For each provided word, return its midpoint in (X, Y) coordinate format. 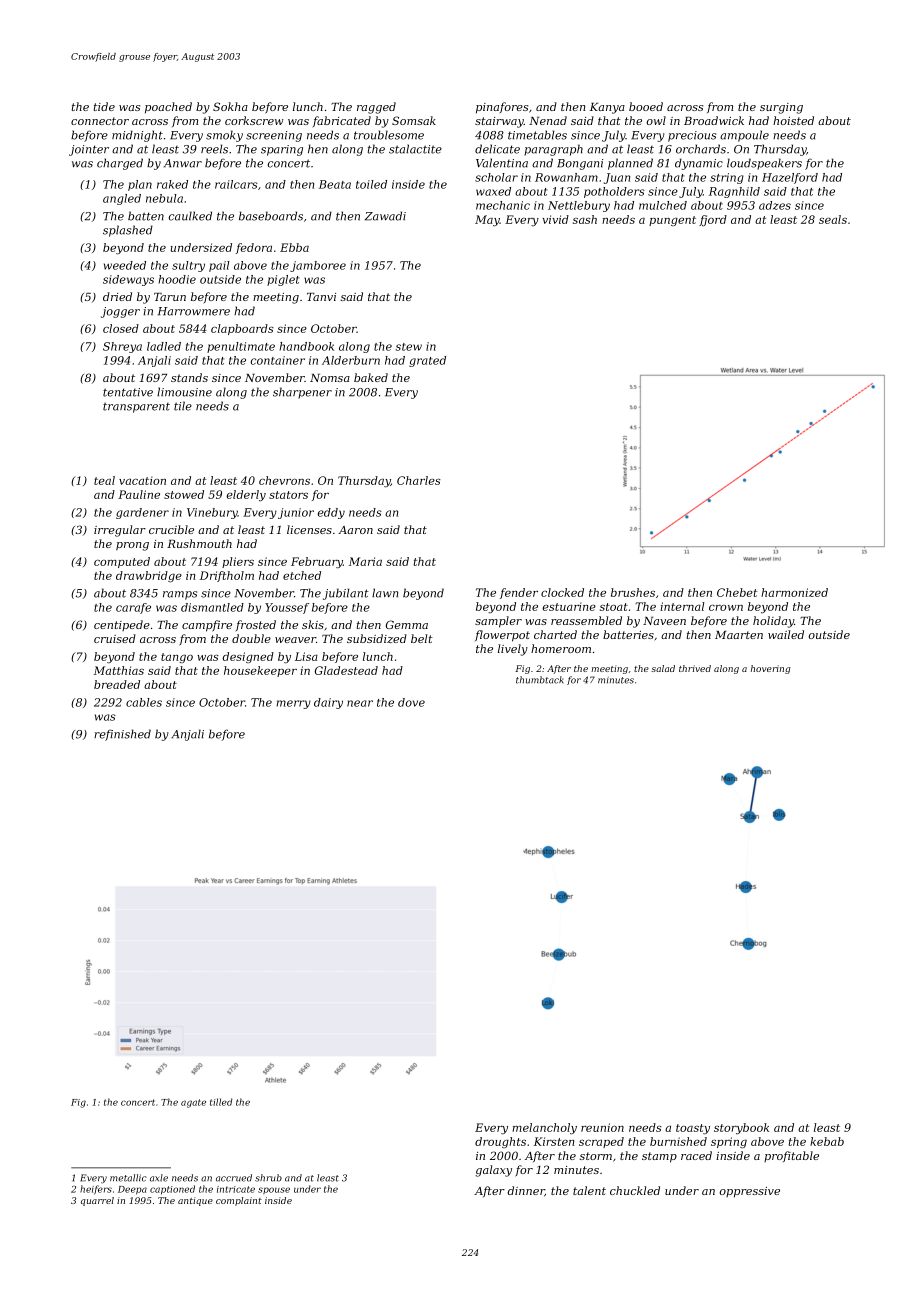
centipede (122, 625)
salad (663, 668)
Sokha (230, 106)
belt (422, 638)
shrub (268, 1178)
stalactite (415, 149)
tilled (221, 1102)
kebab (827, 1141)
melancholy (544, 1128)
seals (833, 219)
